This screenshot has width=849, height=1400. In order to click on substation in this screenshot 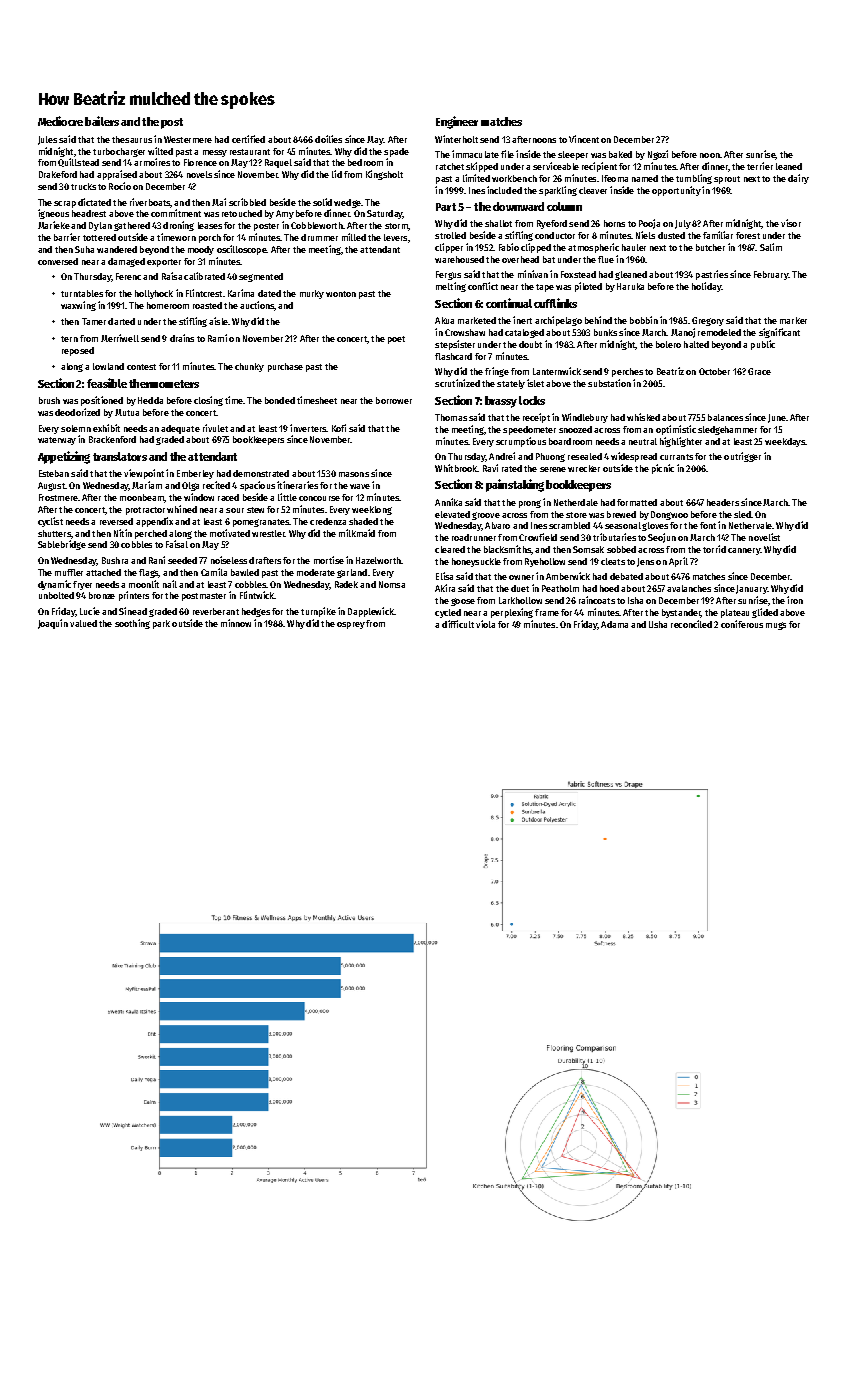, I will do `click(609, 383)`.
